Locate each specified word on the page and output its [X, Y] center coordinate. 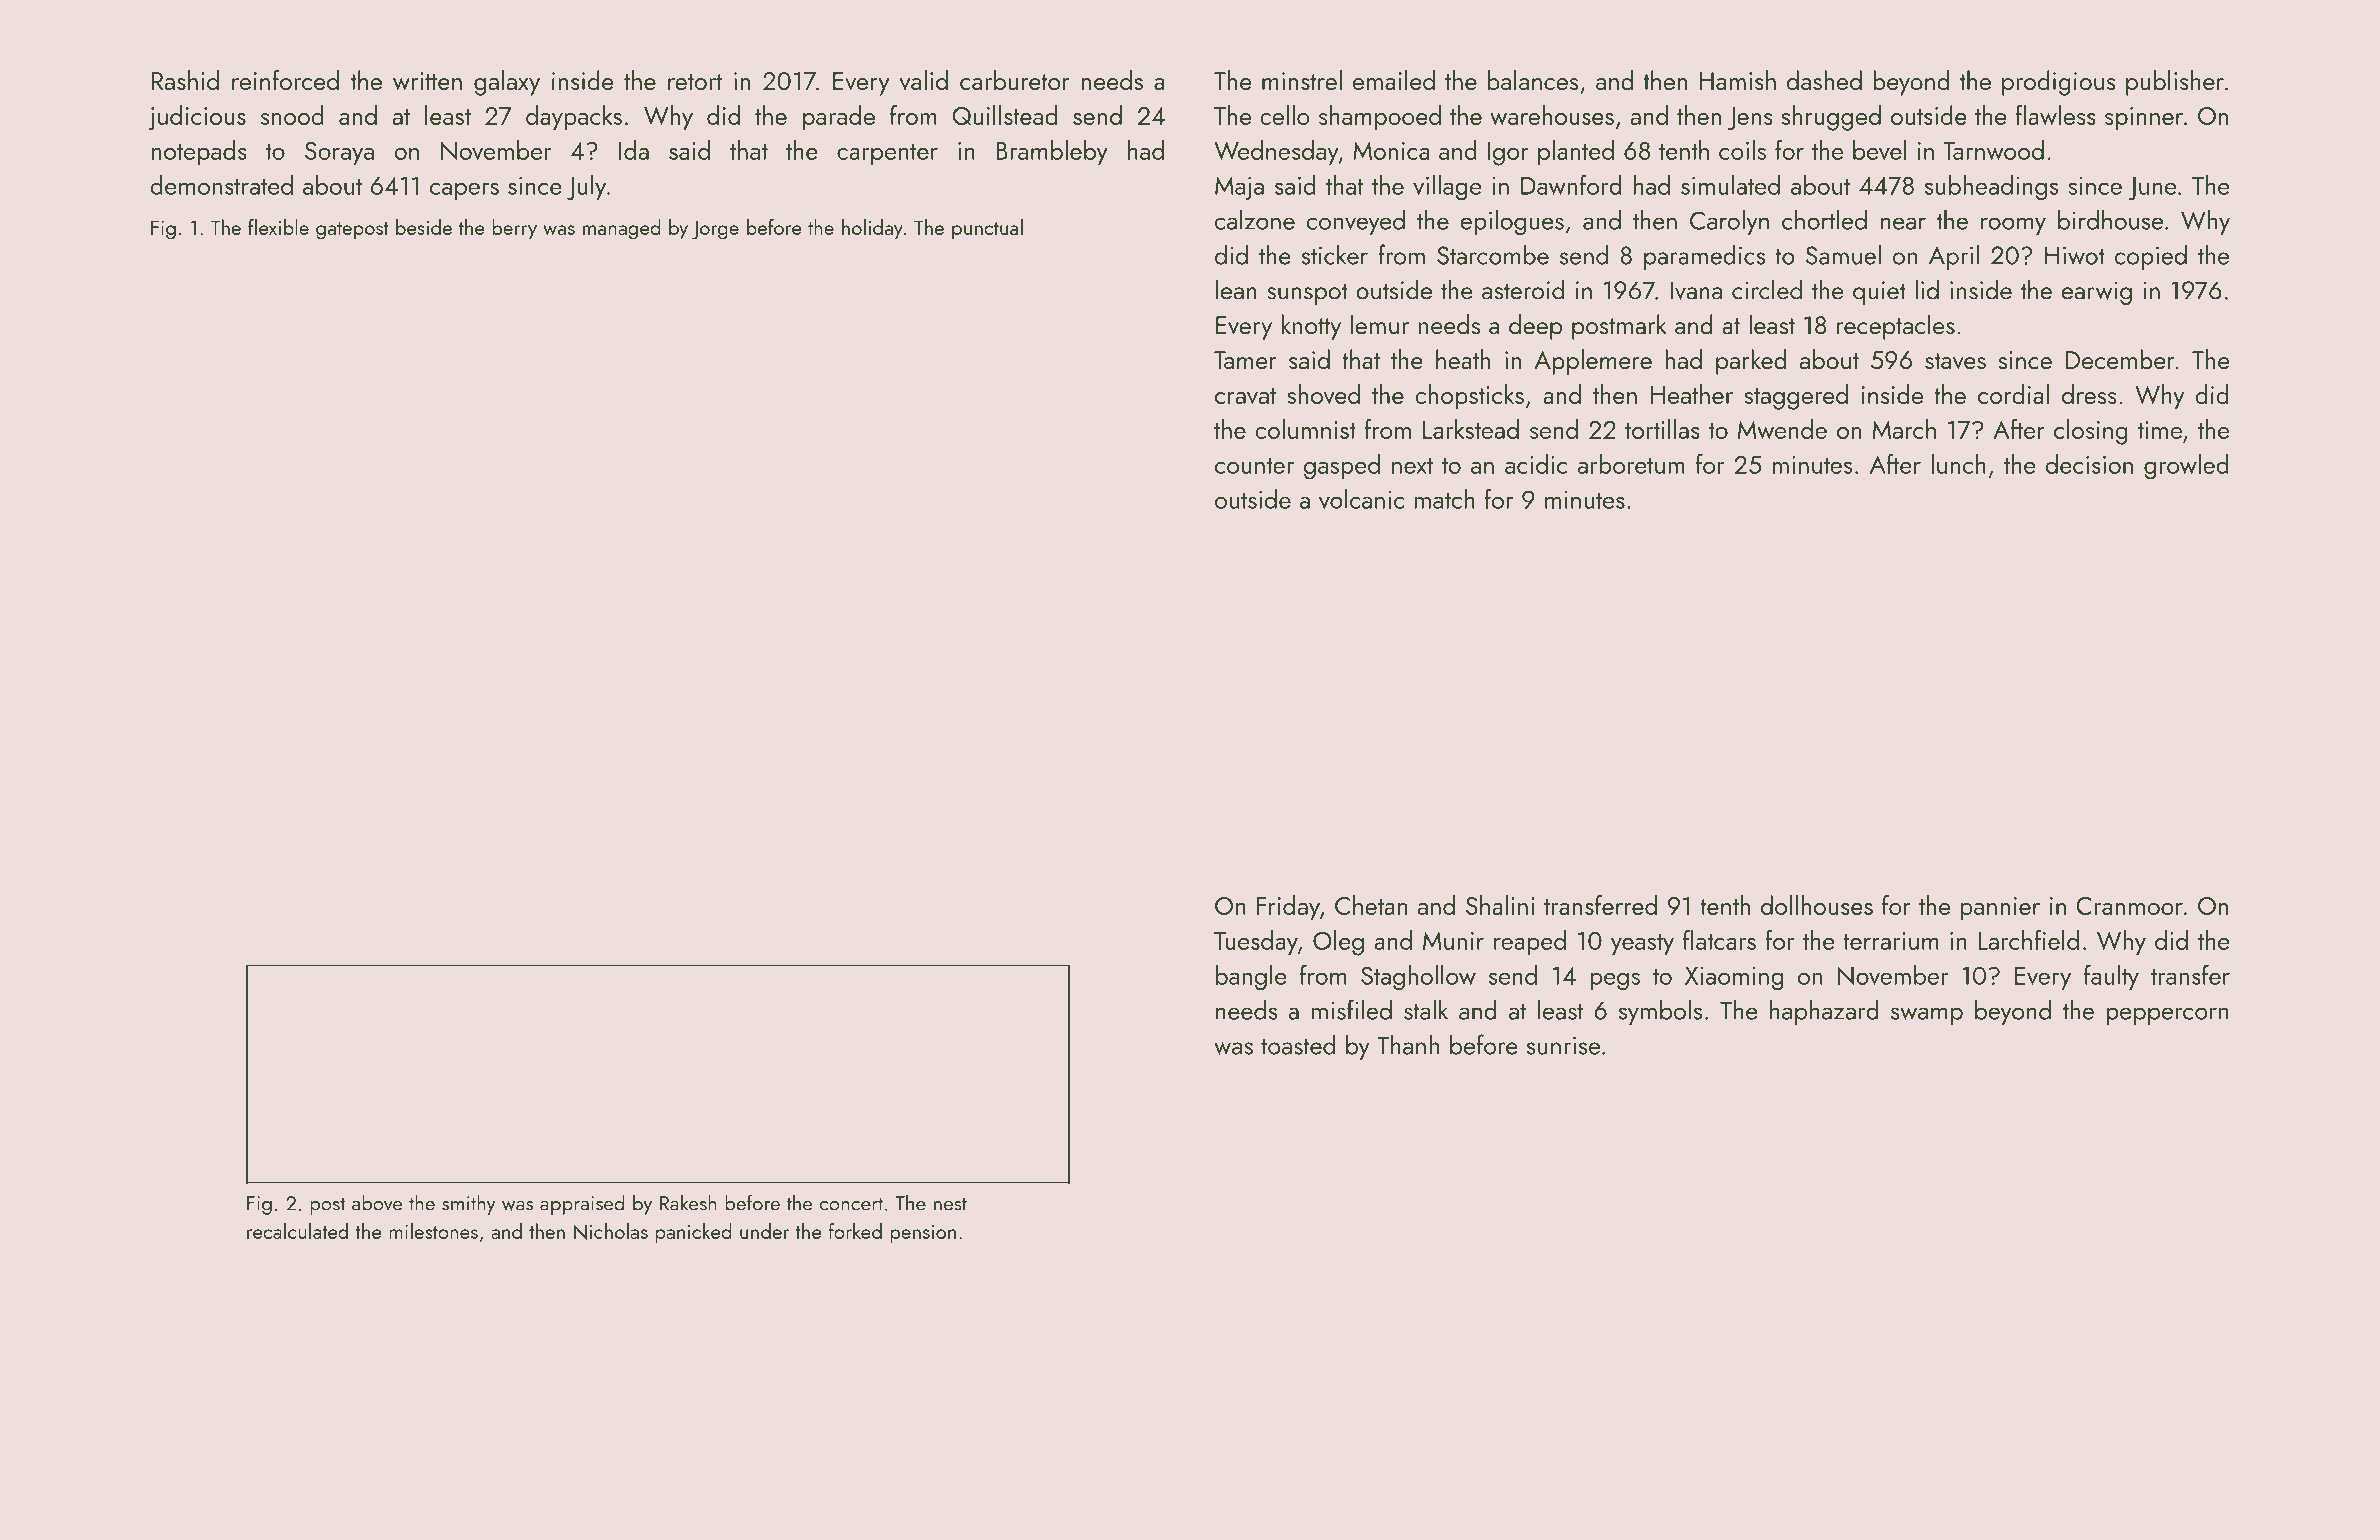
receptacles [1896, 327]
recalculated [297, 1231]
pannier [2000, 909]
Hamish [1737, 80]
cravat [1245, 396]
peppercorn [2167, 1016]
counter [1254, 466]
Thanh [1408, 1044]
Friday [1288, 908]
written [427, 81]
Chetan [1371, 905]
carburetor [1015, 80]
